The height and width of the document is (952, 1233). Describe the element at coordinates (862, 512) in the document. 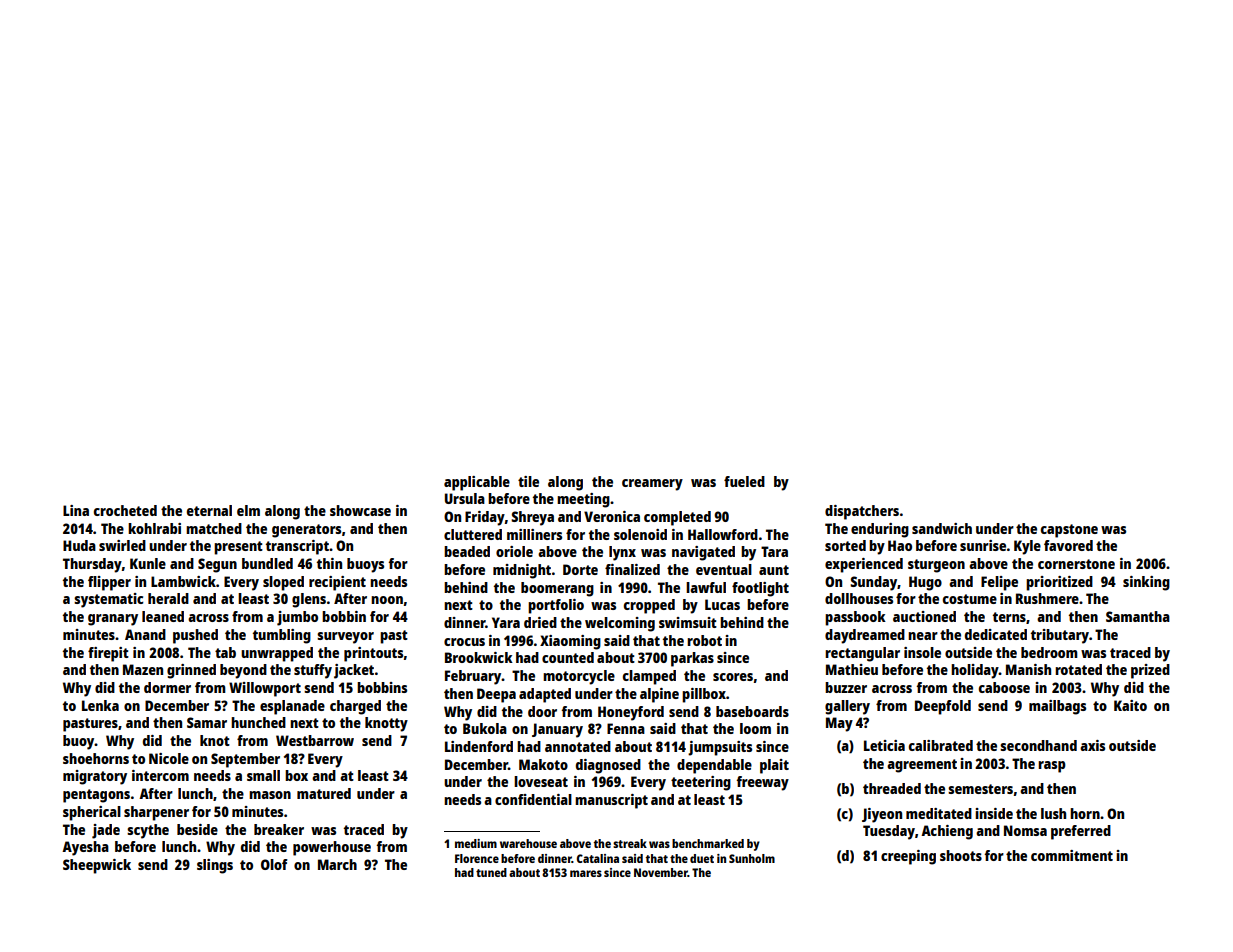

I see `dispatchers` at that location.
